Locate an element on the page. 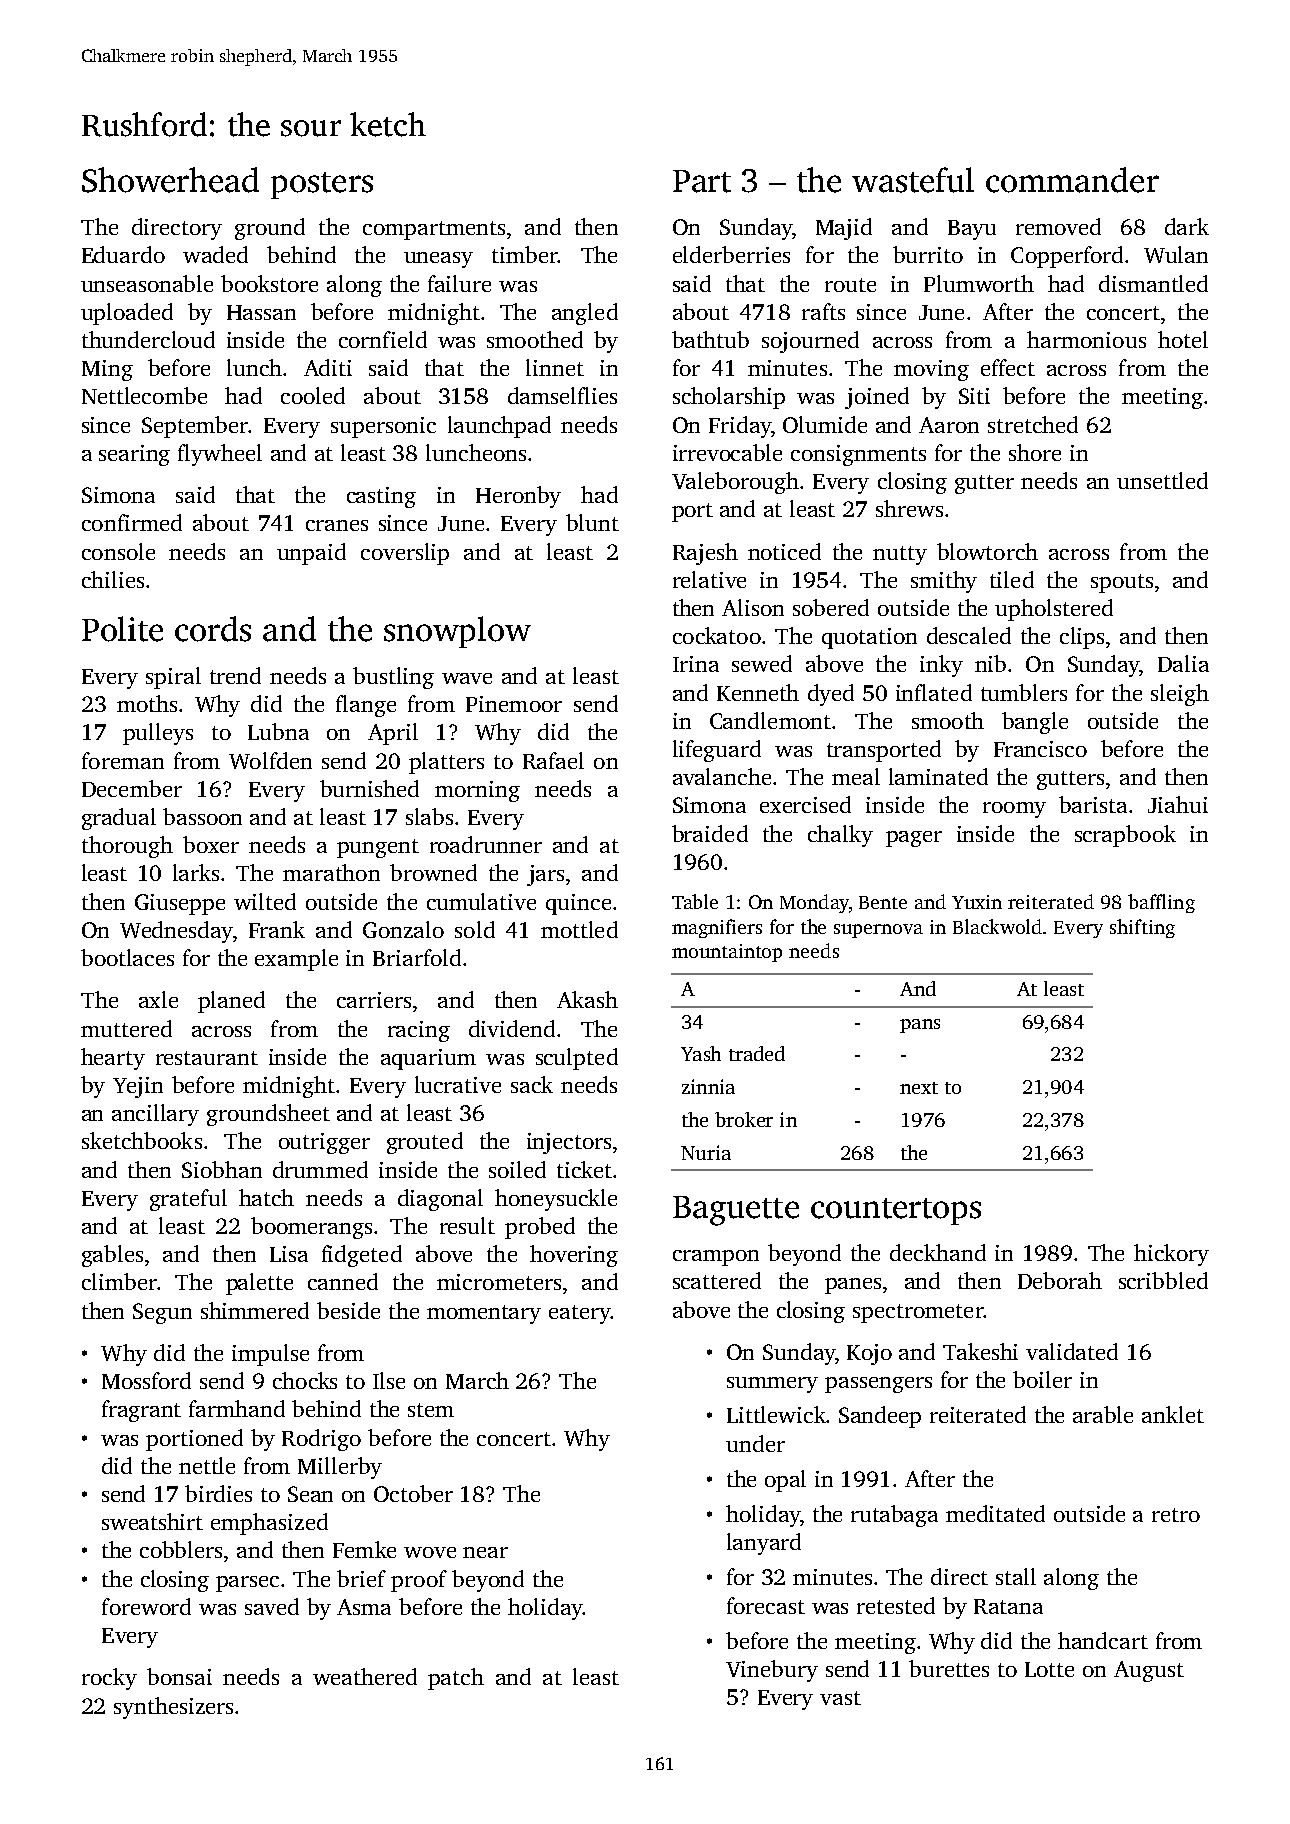 This page has height=1824, width=1290. timber is located at coordinates (525, 254).
